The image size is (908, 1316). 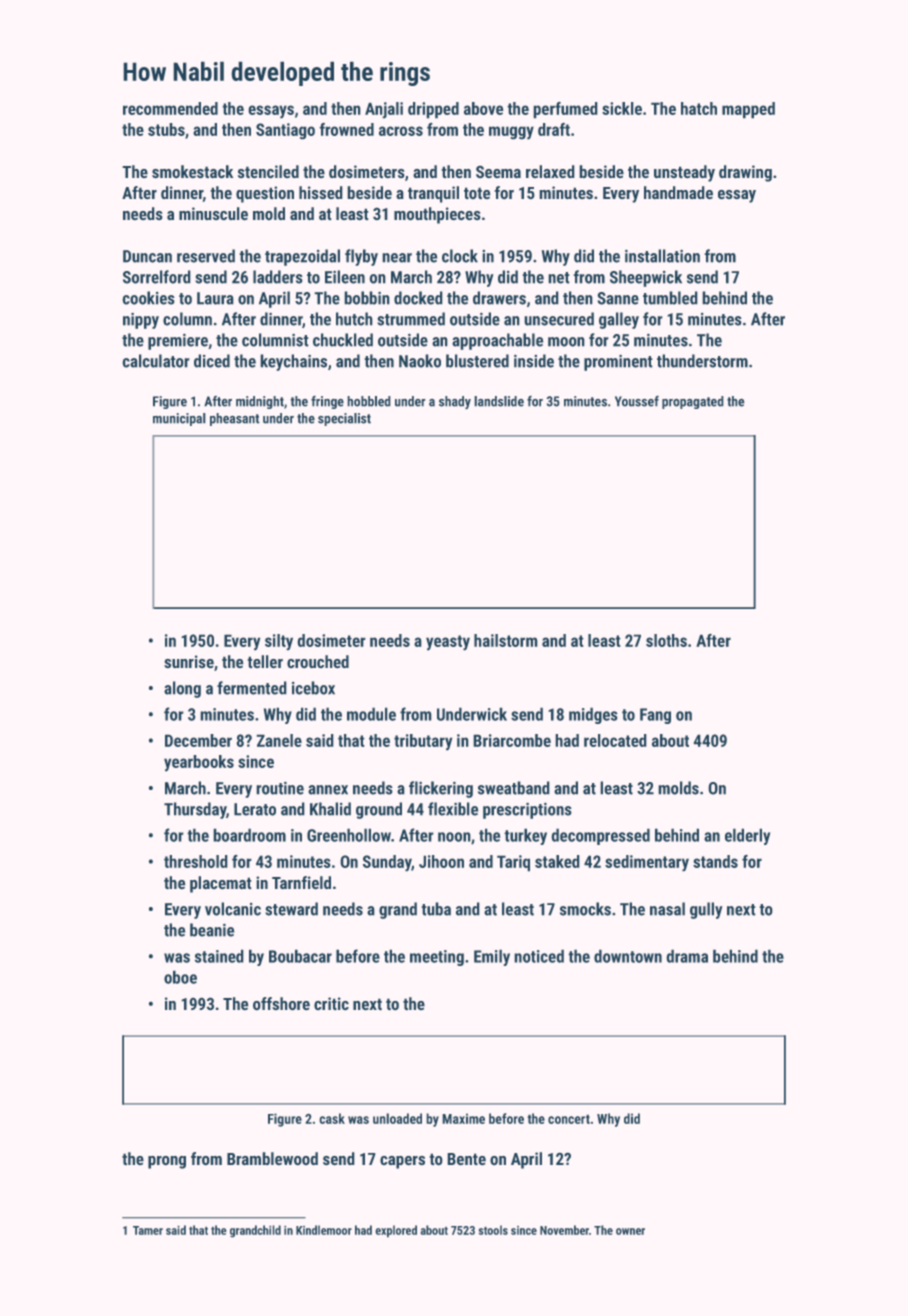 What do you see at coordinates (630, 1231) in the screenshot?
I see `owner` at bounding box center [630, 1231].
